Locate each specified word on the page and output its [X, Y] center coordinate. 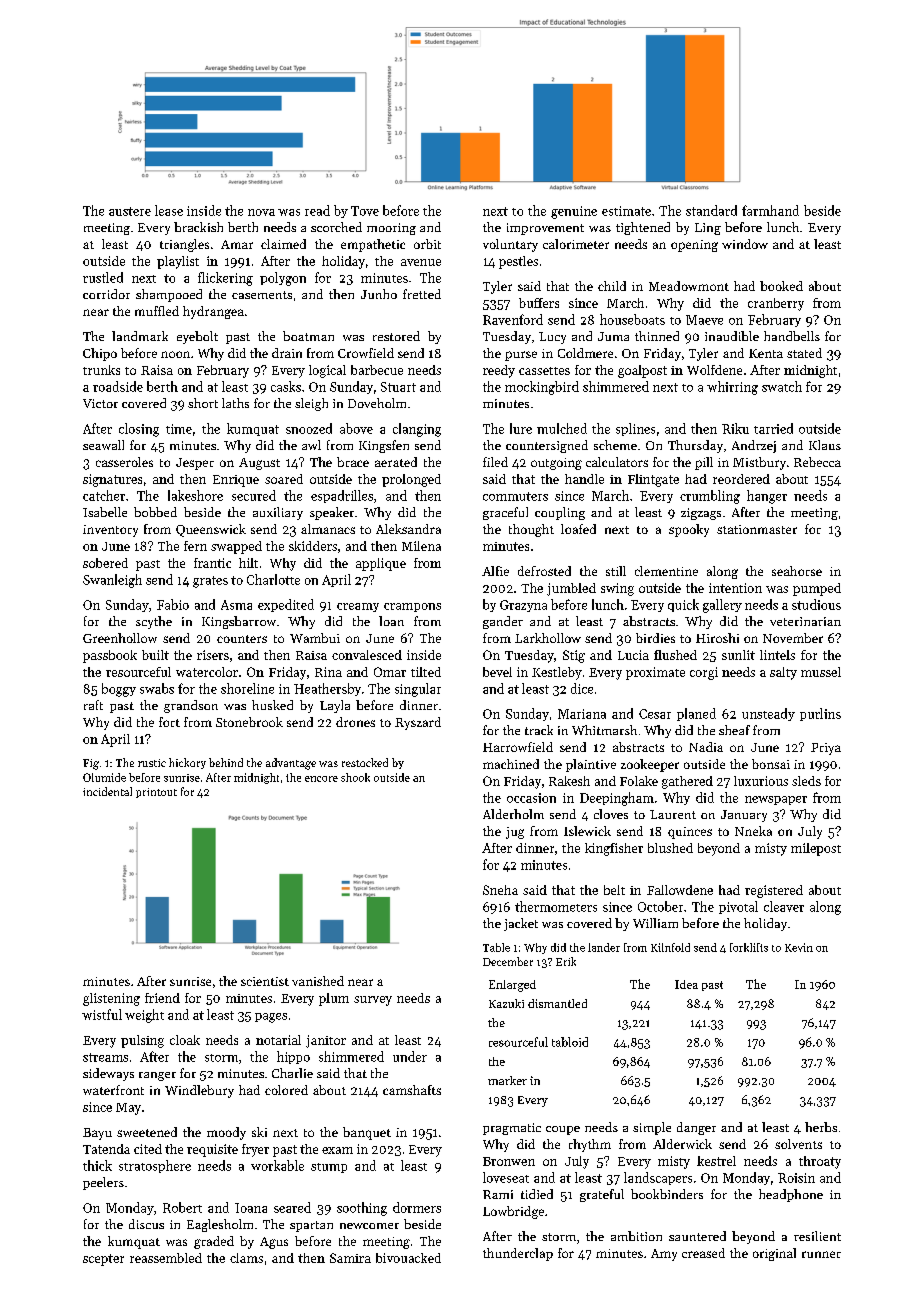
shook [355, 777]
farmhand [770, 210]
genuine [574, 212]
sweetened [147, 1132]
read [317, 210]
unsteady [768, 714]
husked [272, 705]
